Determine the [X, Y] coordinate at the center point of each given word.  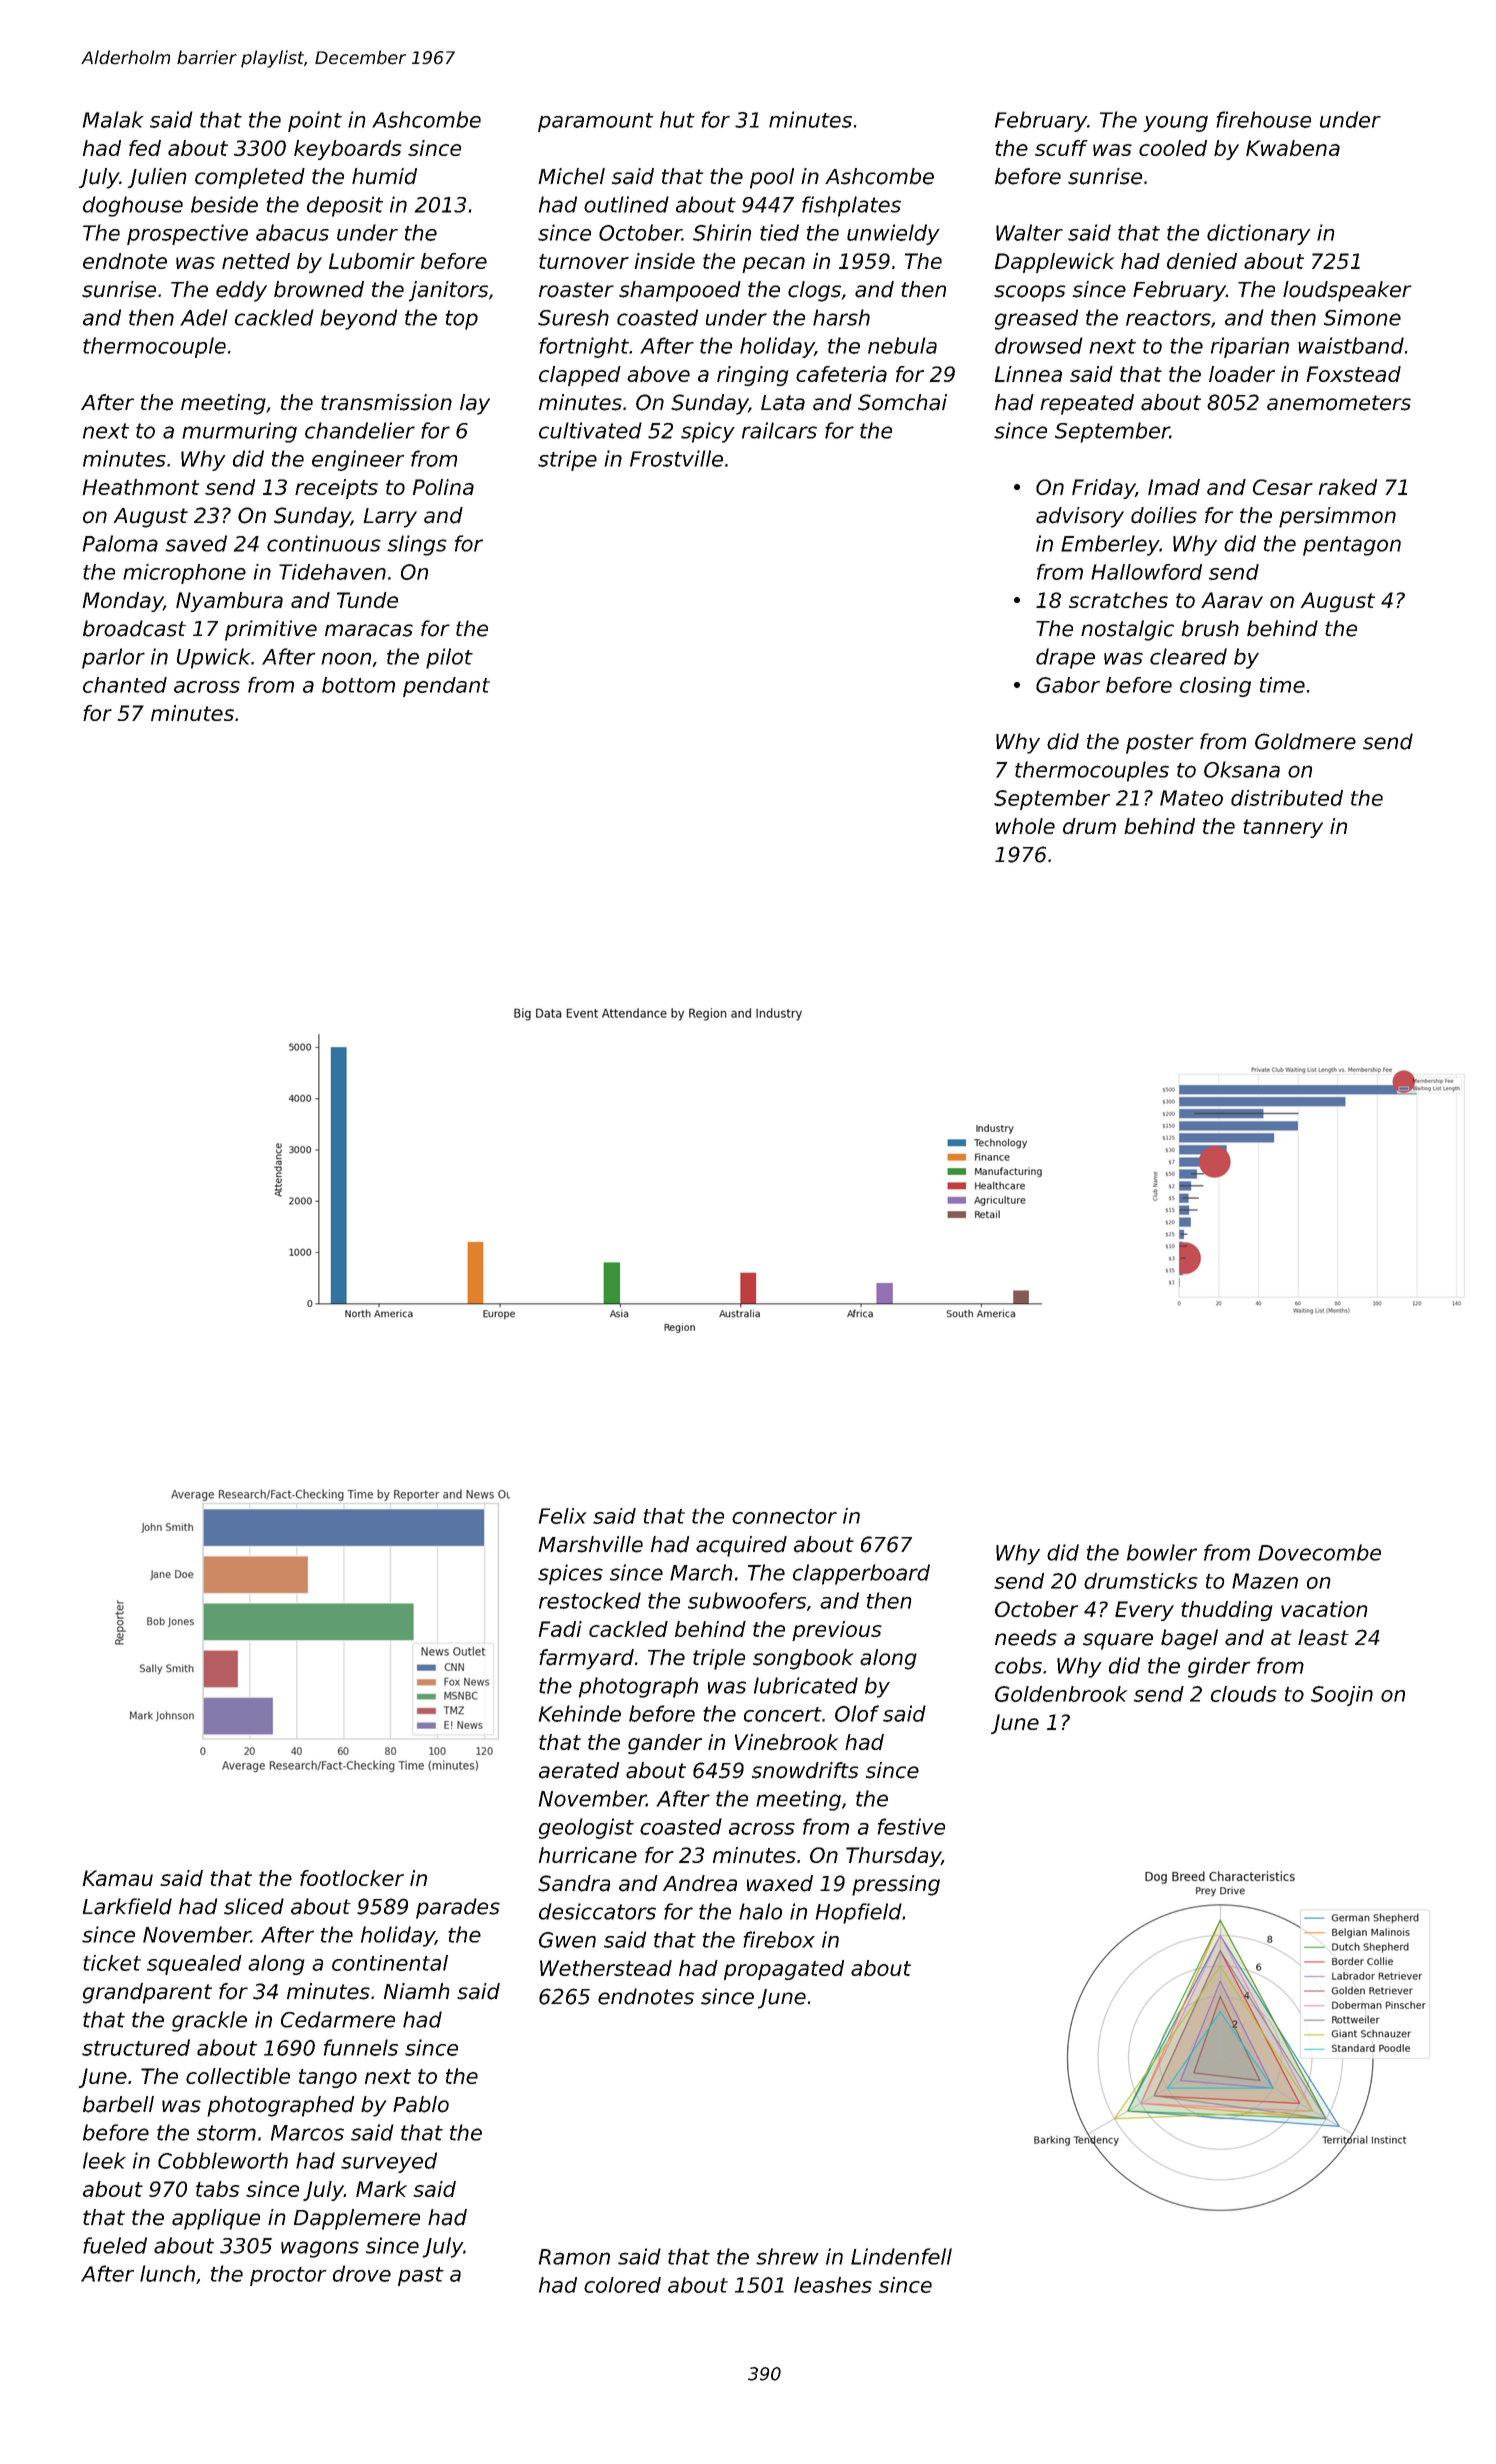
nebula [902, 345]
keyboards [347, 150]
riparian [1250, 347]
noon [346, 658]
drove [362, 2273]
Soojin [1342, 1696]
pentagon [1352, 546]
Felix [562, 1516]
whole [1025, 826]
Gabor [1068, 685]
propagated [784, 1970]
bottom [358, 685]
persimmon [1337, 517]
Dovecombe [1319, 1552]
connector [784, 1516]
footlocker [352, 1878]
